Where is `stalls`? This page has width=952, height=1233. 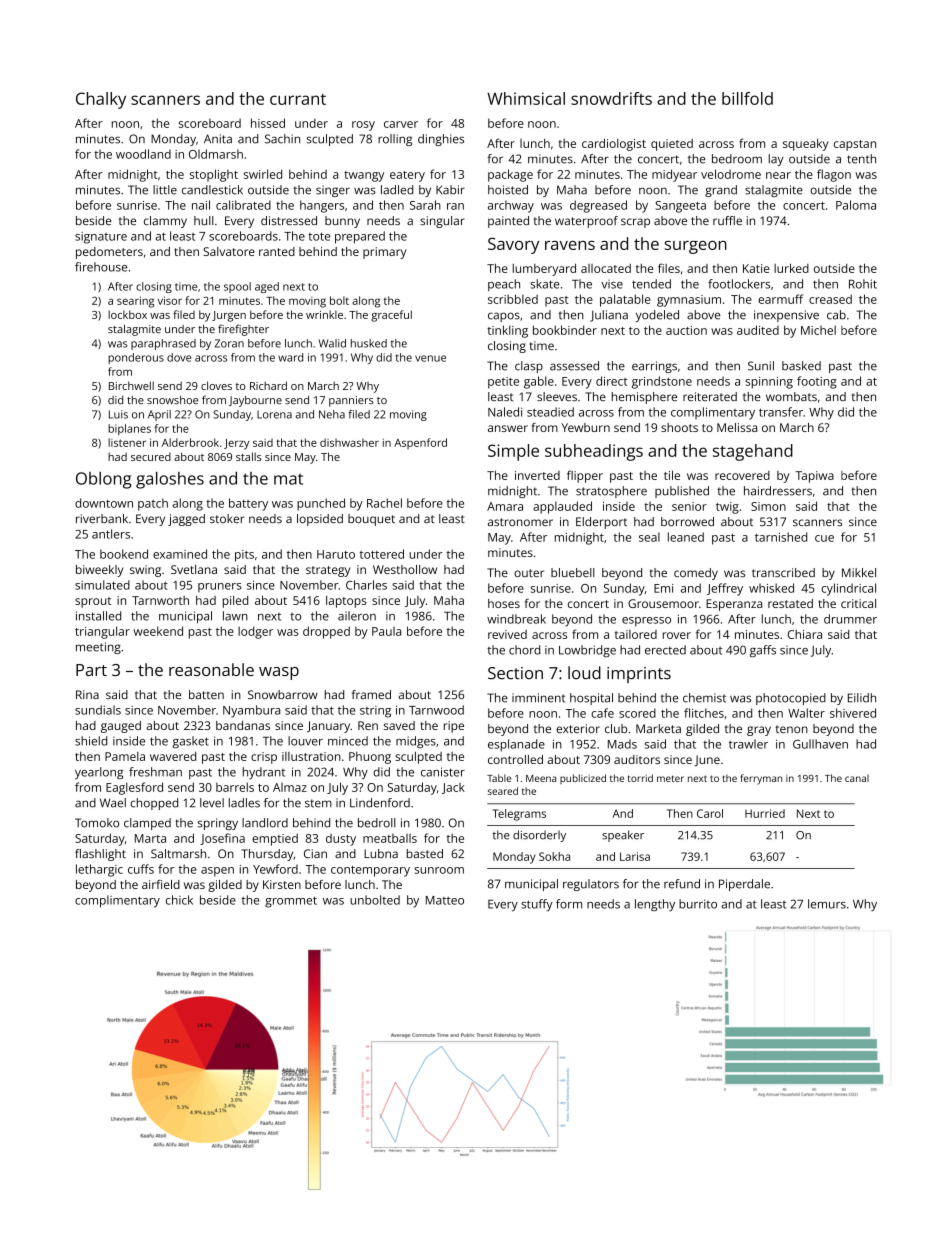 stalls is located at coordinates (249, 456).
